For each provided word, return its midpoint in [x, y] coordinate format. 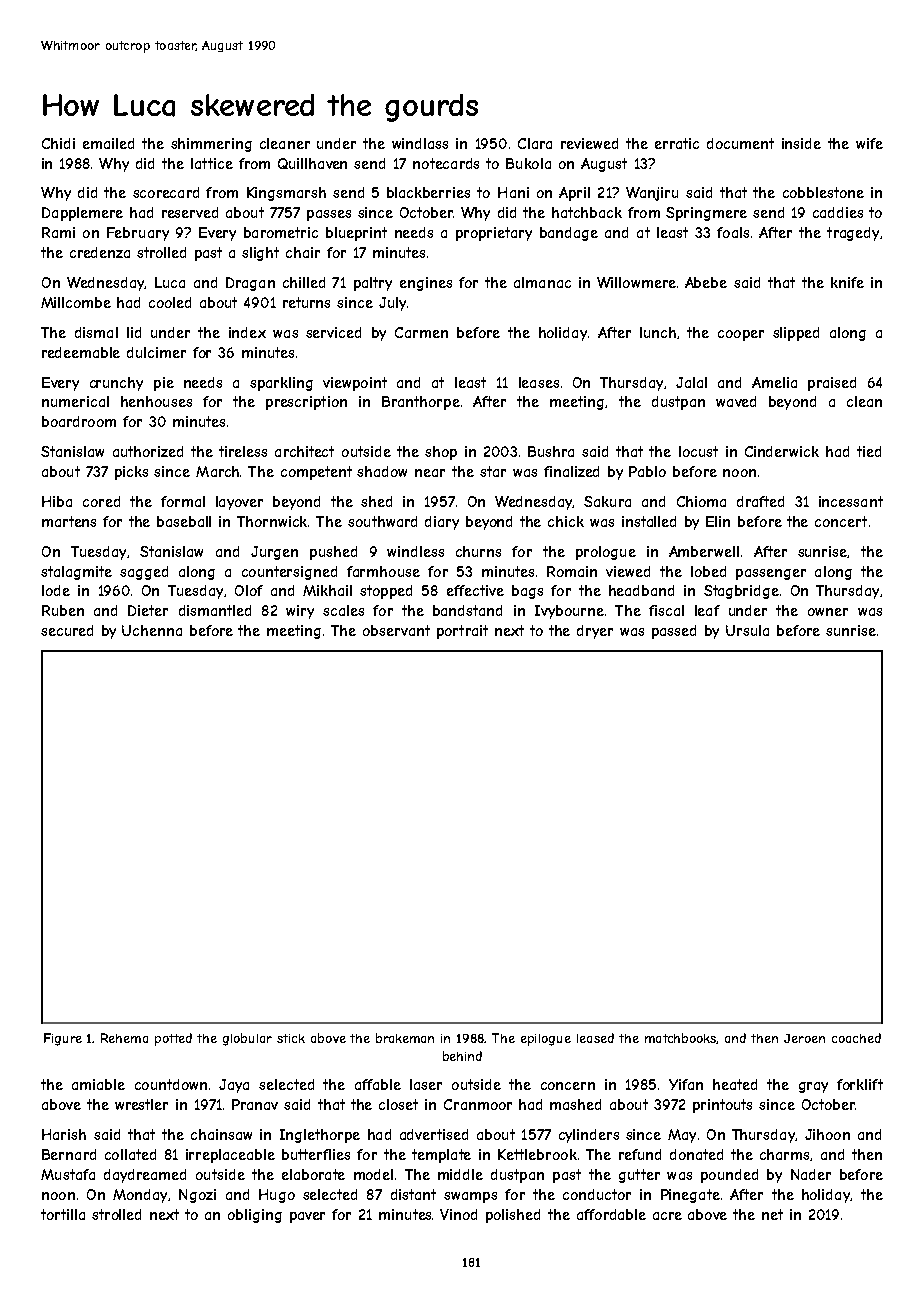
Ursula [747, 630]
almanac [542, 282]
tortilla [63, 1214]
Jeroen [804, 1038]
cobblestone [823, 192]
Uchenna [152, 630]
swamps [470, 1197]
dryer [595, 632]
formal [183, 501]
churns [478, 551]
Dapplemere [82, 214]
